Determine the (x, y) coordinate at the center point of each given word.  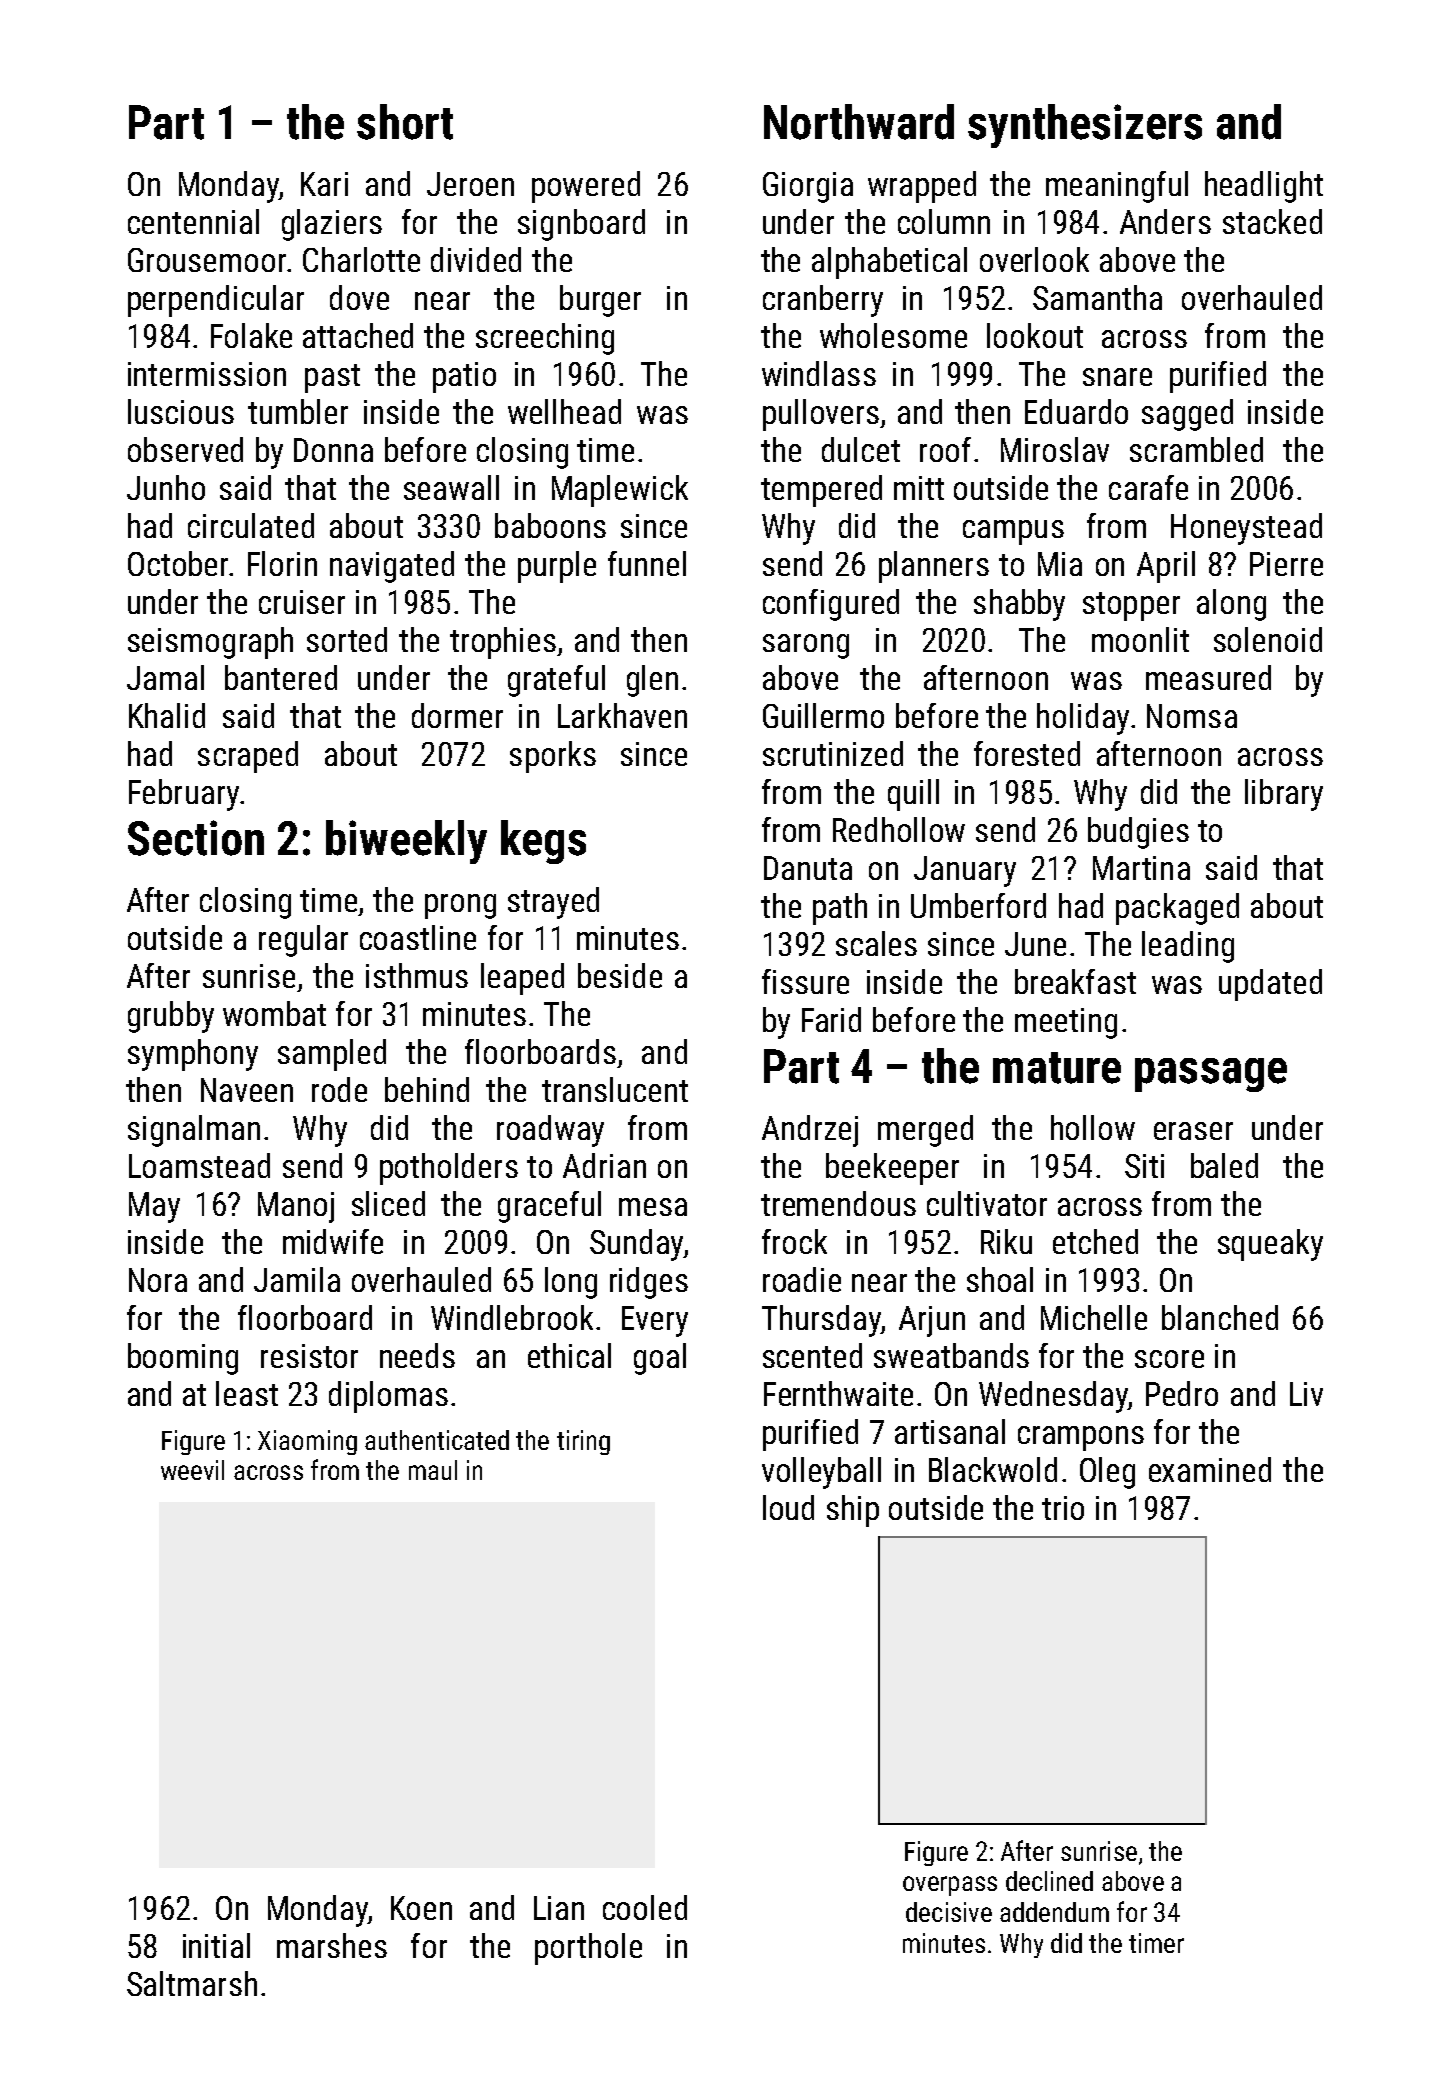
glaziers (332, 225)
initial (216, 1945)
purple (557, 567)
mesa (653, 1207)
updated (1270, 985)
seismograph (210, 643)
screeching (545, 339)
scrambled (1196, 449)
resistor (309, 1356)
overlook (1034, 259)
